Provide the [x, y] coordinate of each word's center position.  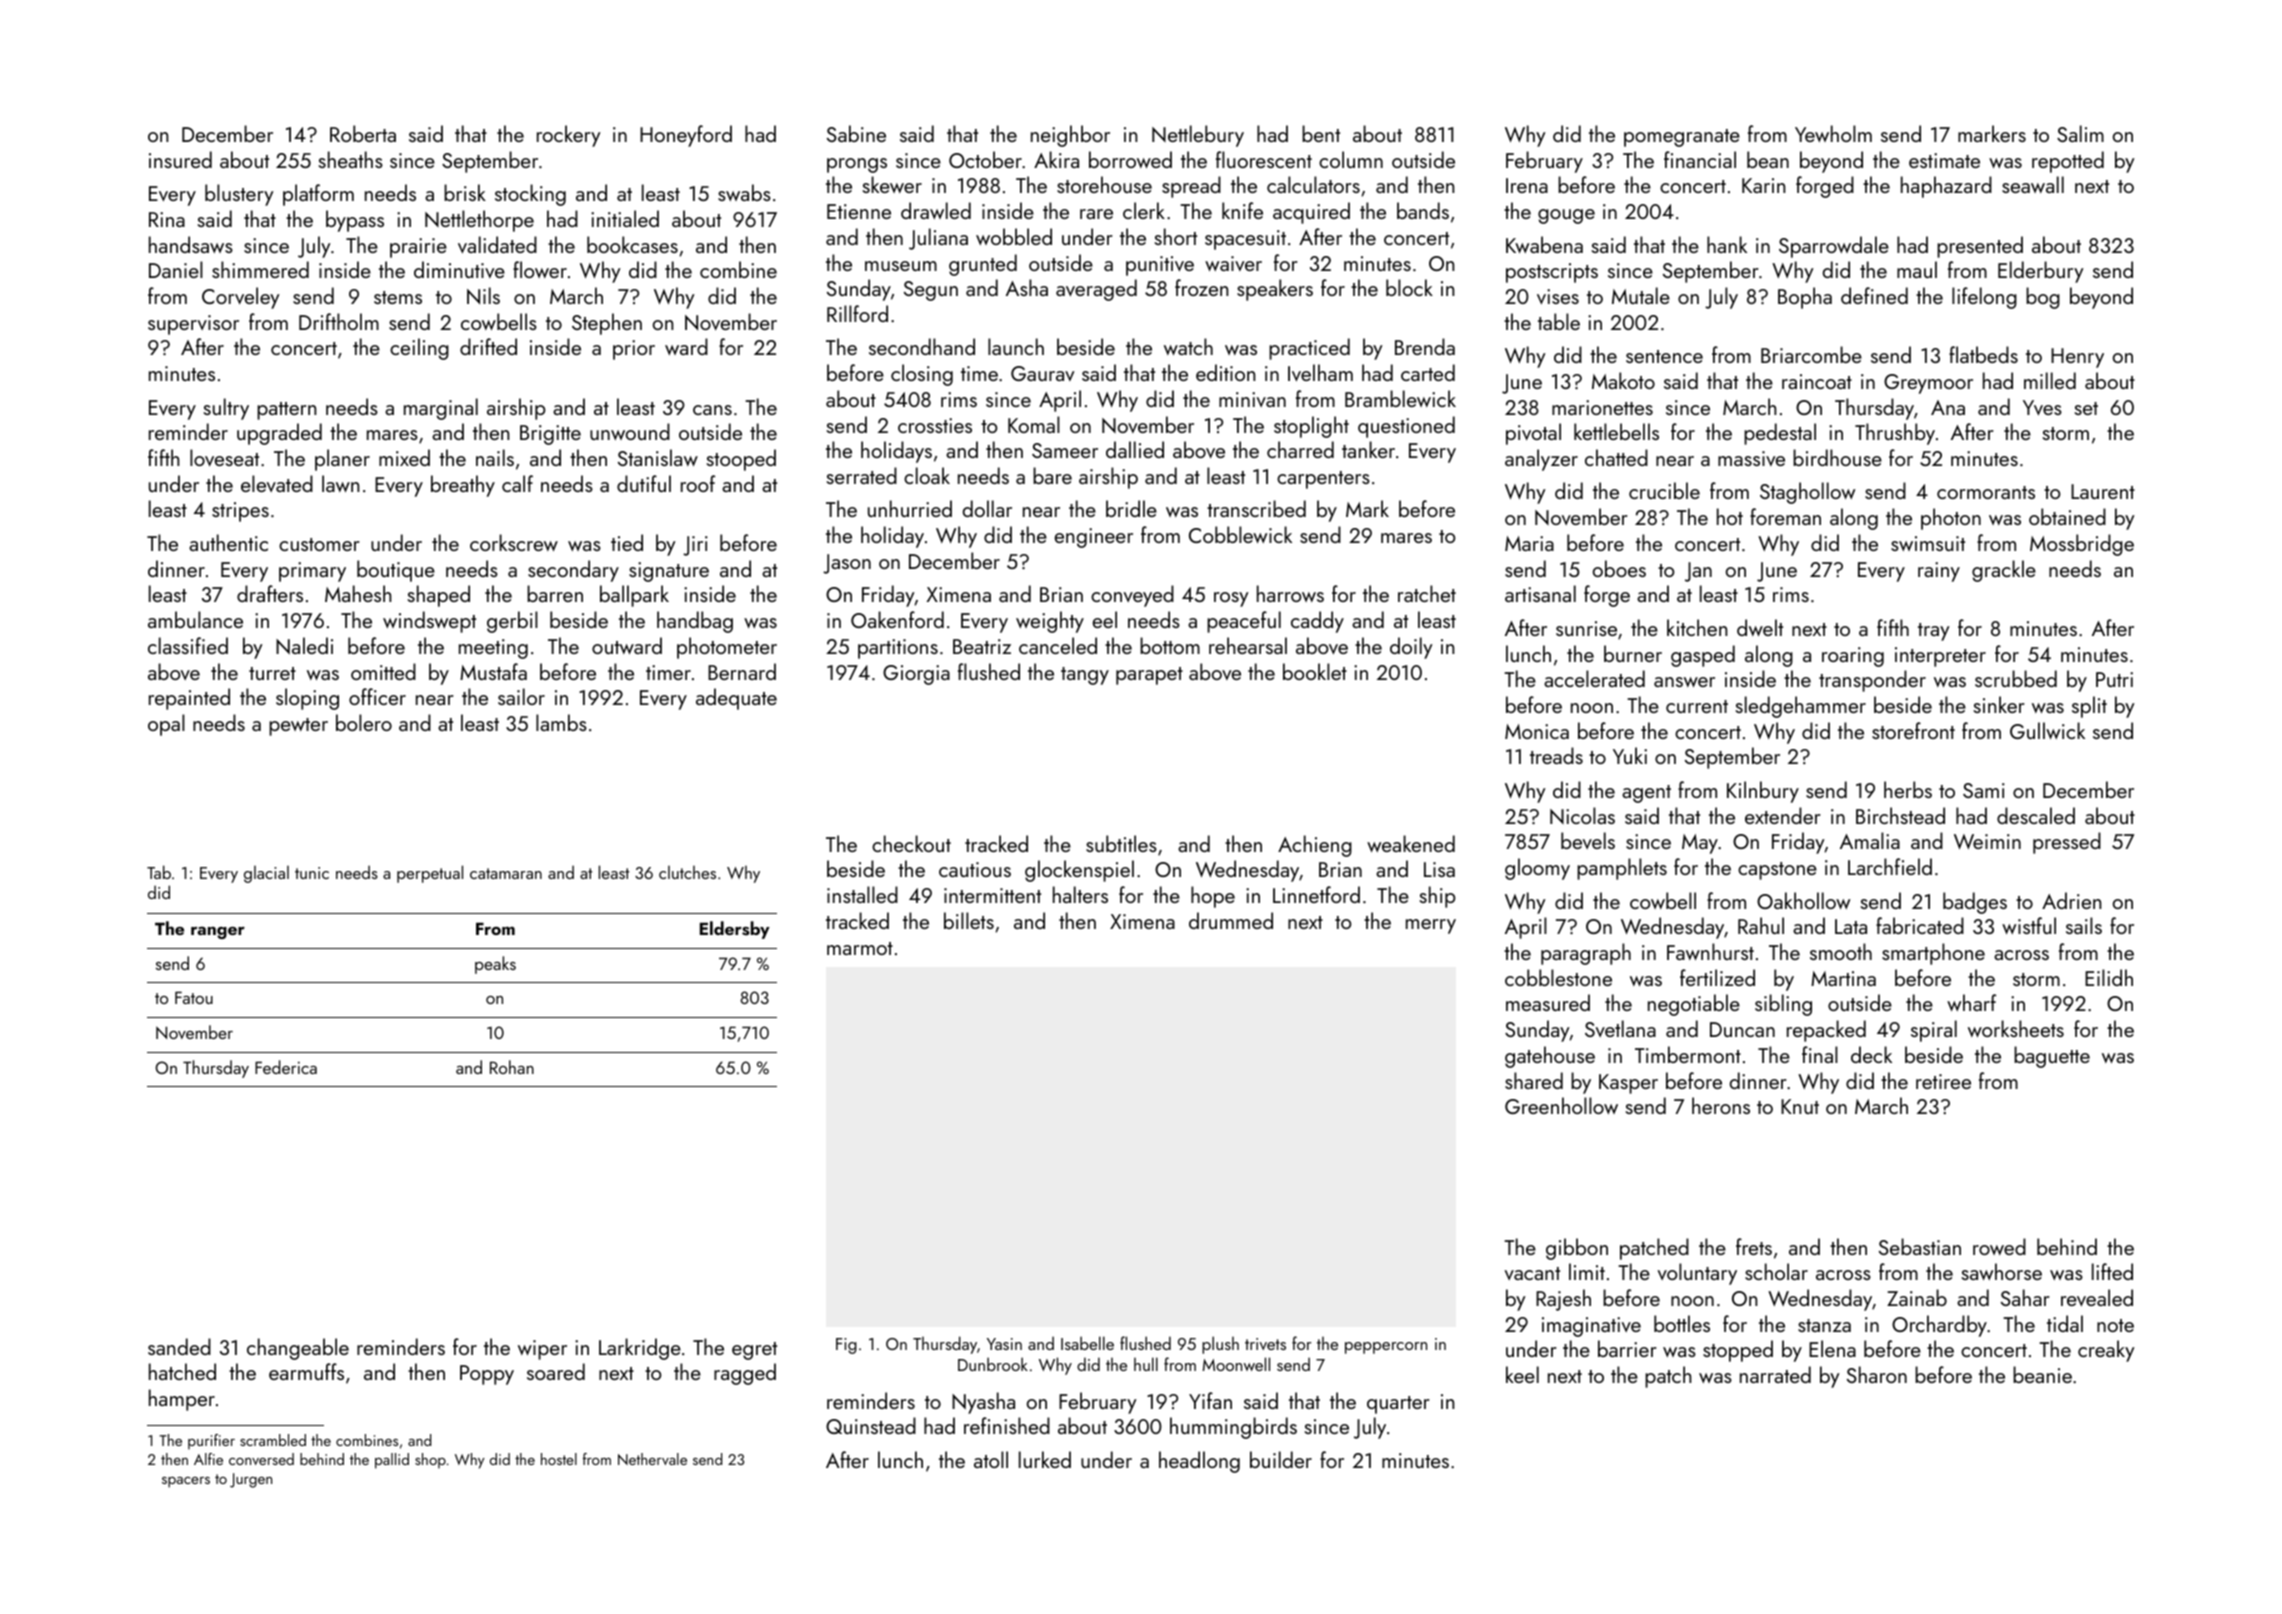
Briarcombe [1811, 354]
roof [698, 483]
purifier [211, 1442]
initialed [625, 218]
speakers [1275, 290]
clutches [687, 872]
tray [1934, 632]
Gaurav [1043, 373]
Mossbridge [2082, 545]
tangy [1085, 676]
